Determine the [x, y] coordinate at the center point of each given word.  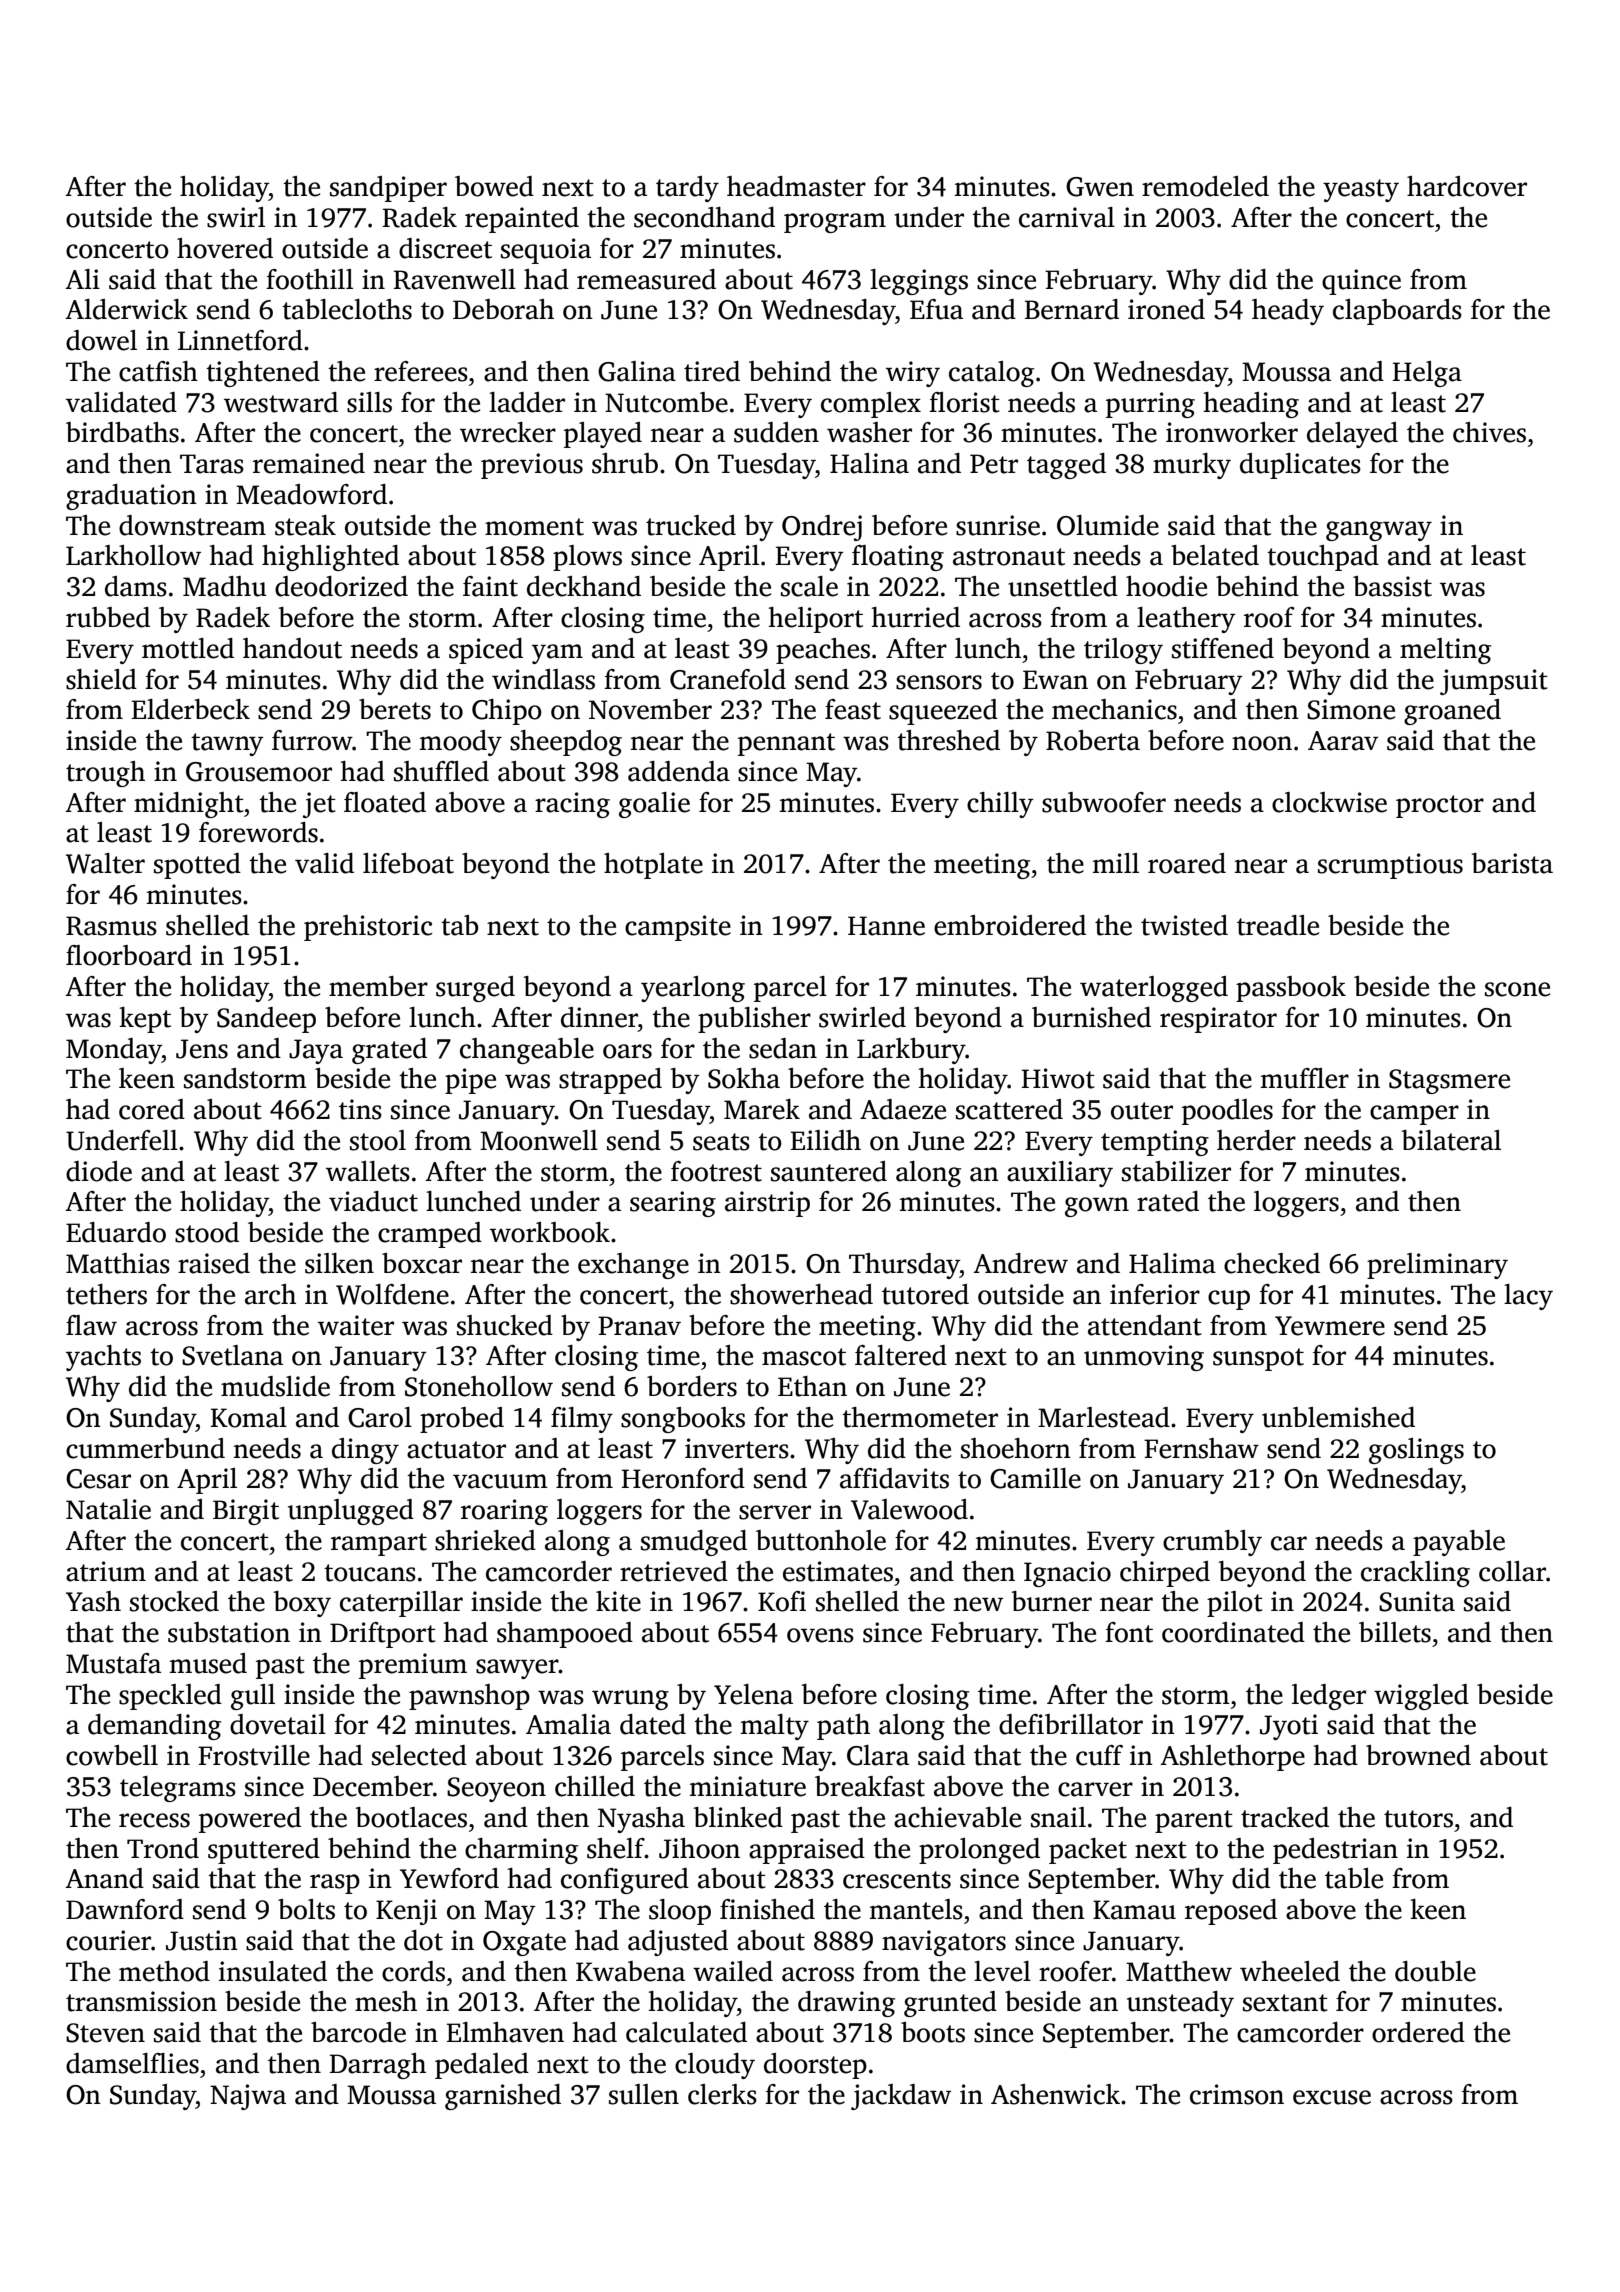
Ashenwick [1055, 2094]
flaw [91, 1325]
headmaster [796, 186]
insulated [273, 1971]
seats [721, 1142]
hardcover [1467, 186]
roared [1187, 863]
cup [1229, 1300]
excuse [1332, 2097]
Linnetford [240, 340]
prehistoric [368, 928]
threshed [948, 740]
